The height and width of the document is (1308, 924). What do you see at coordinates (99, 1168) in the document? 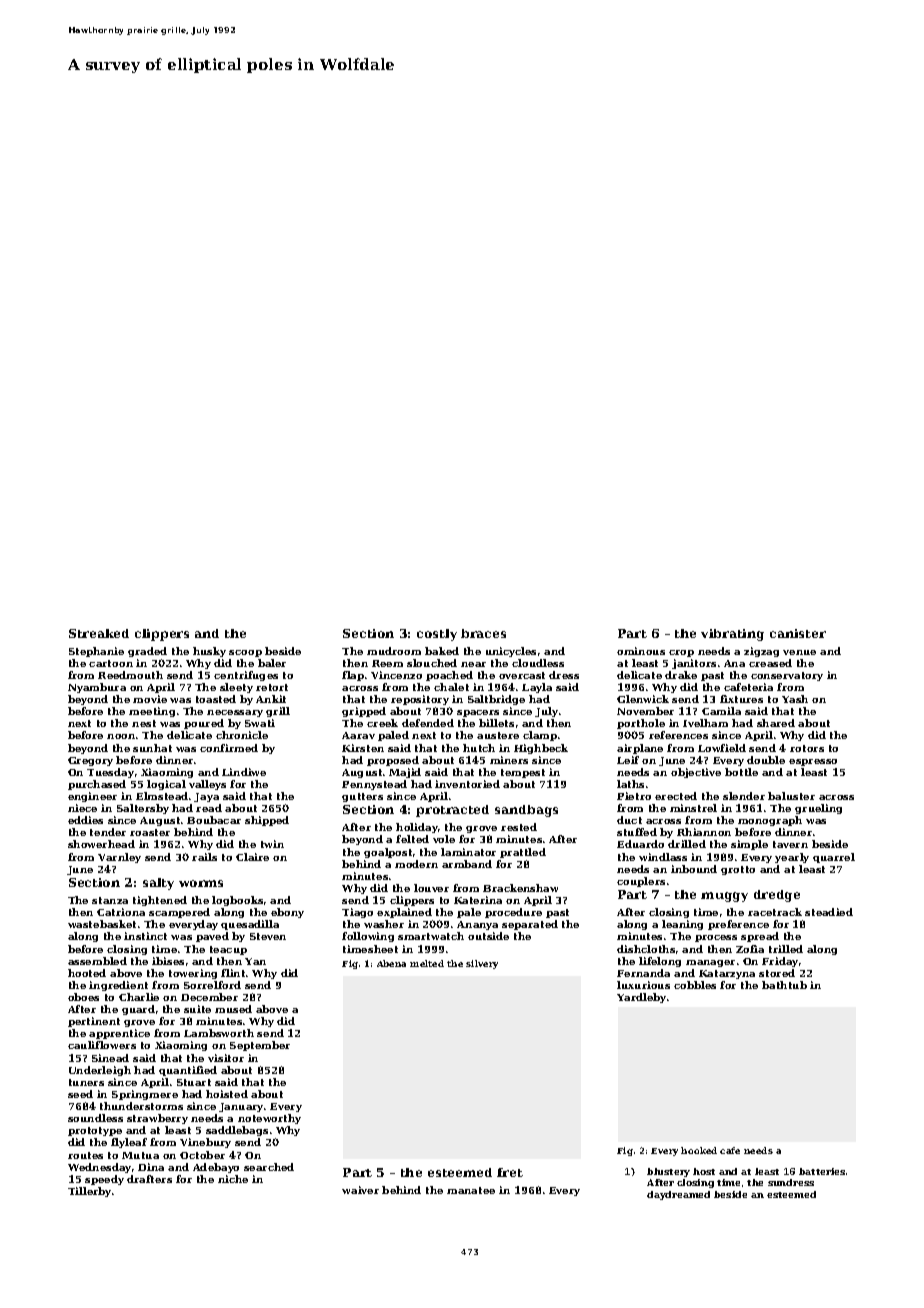
I see `Wednesday` at bounding box center [99, 1168].
